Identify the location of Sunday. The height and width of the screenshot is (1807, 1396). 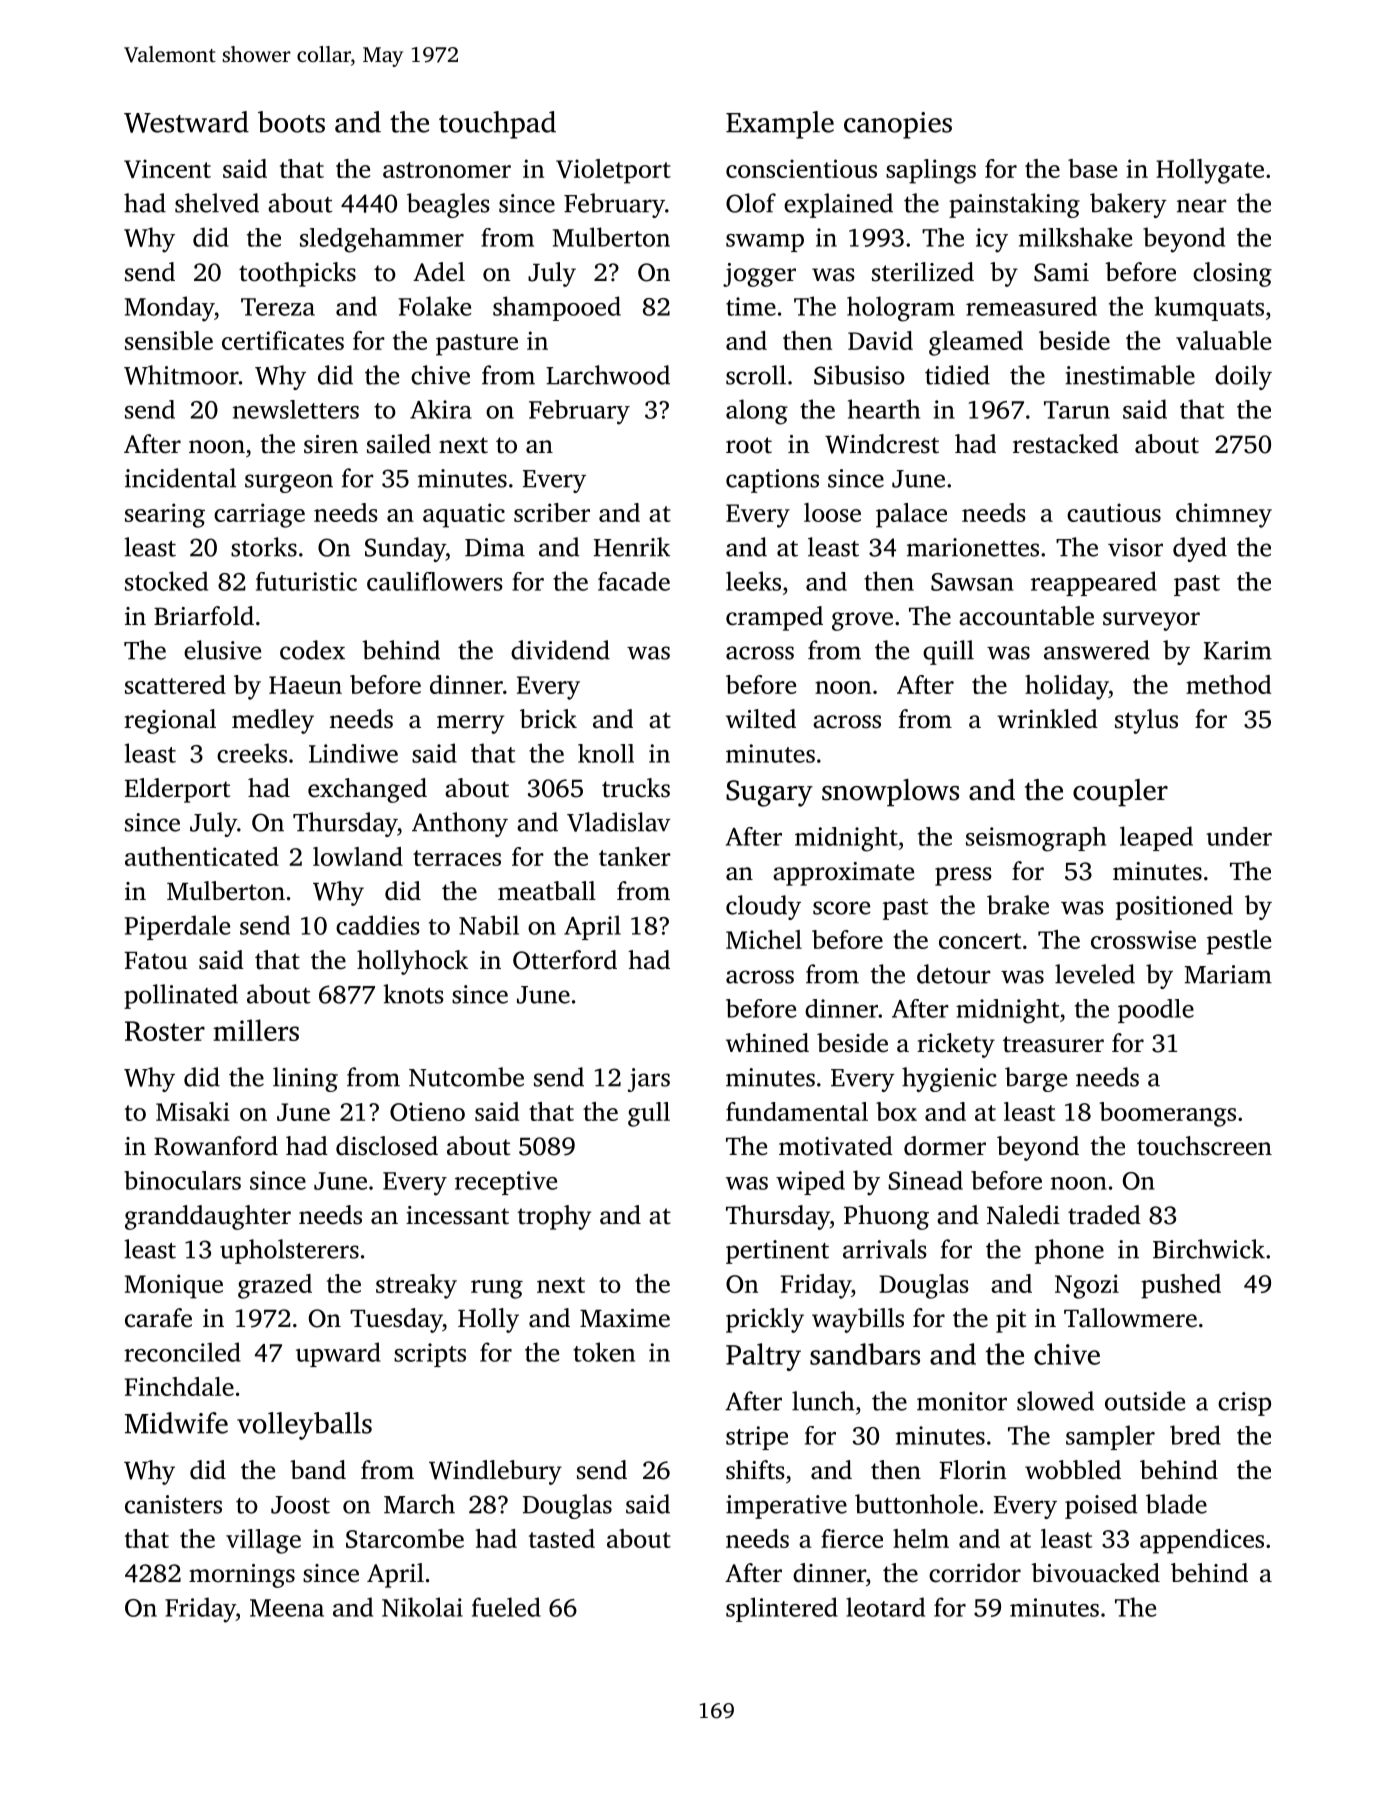
(405, 549).
